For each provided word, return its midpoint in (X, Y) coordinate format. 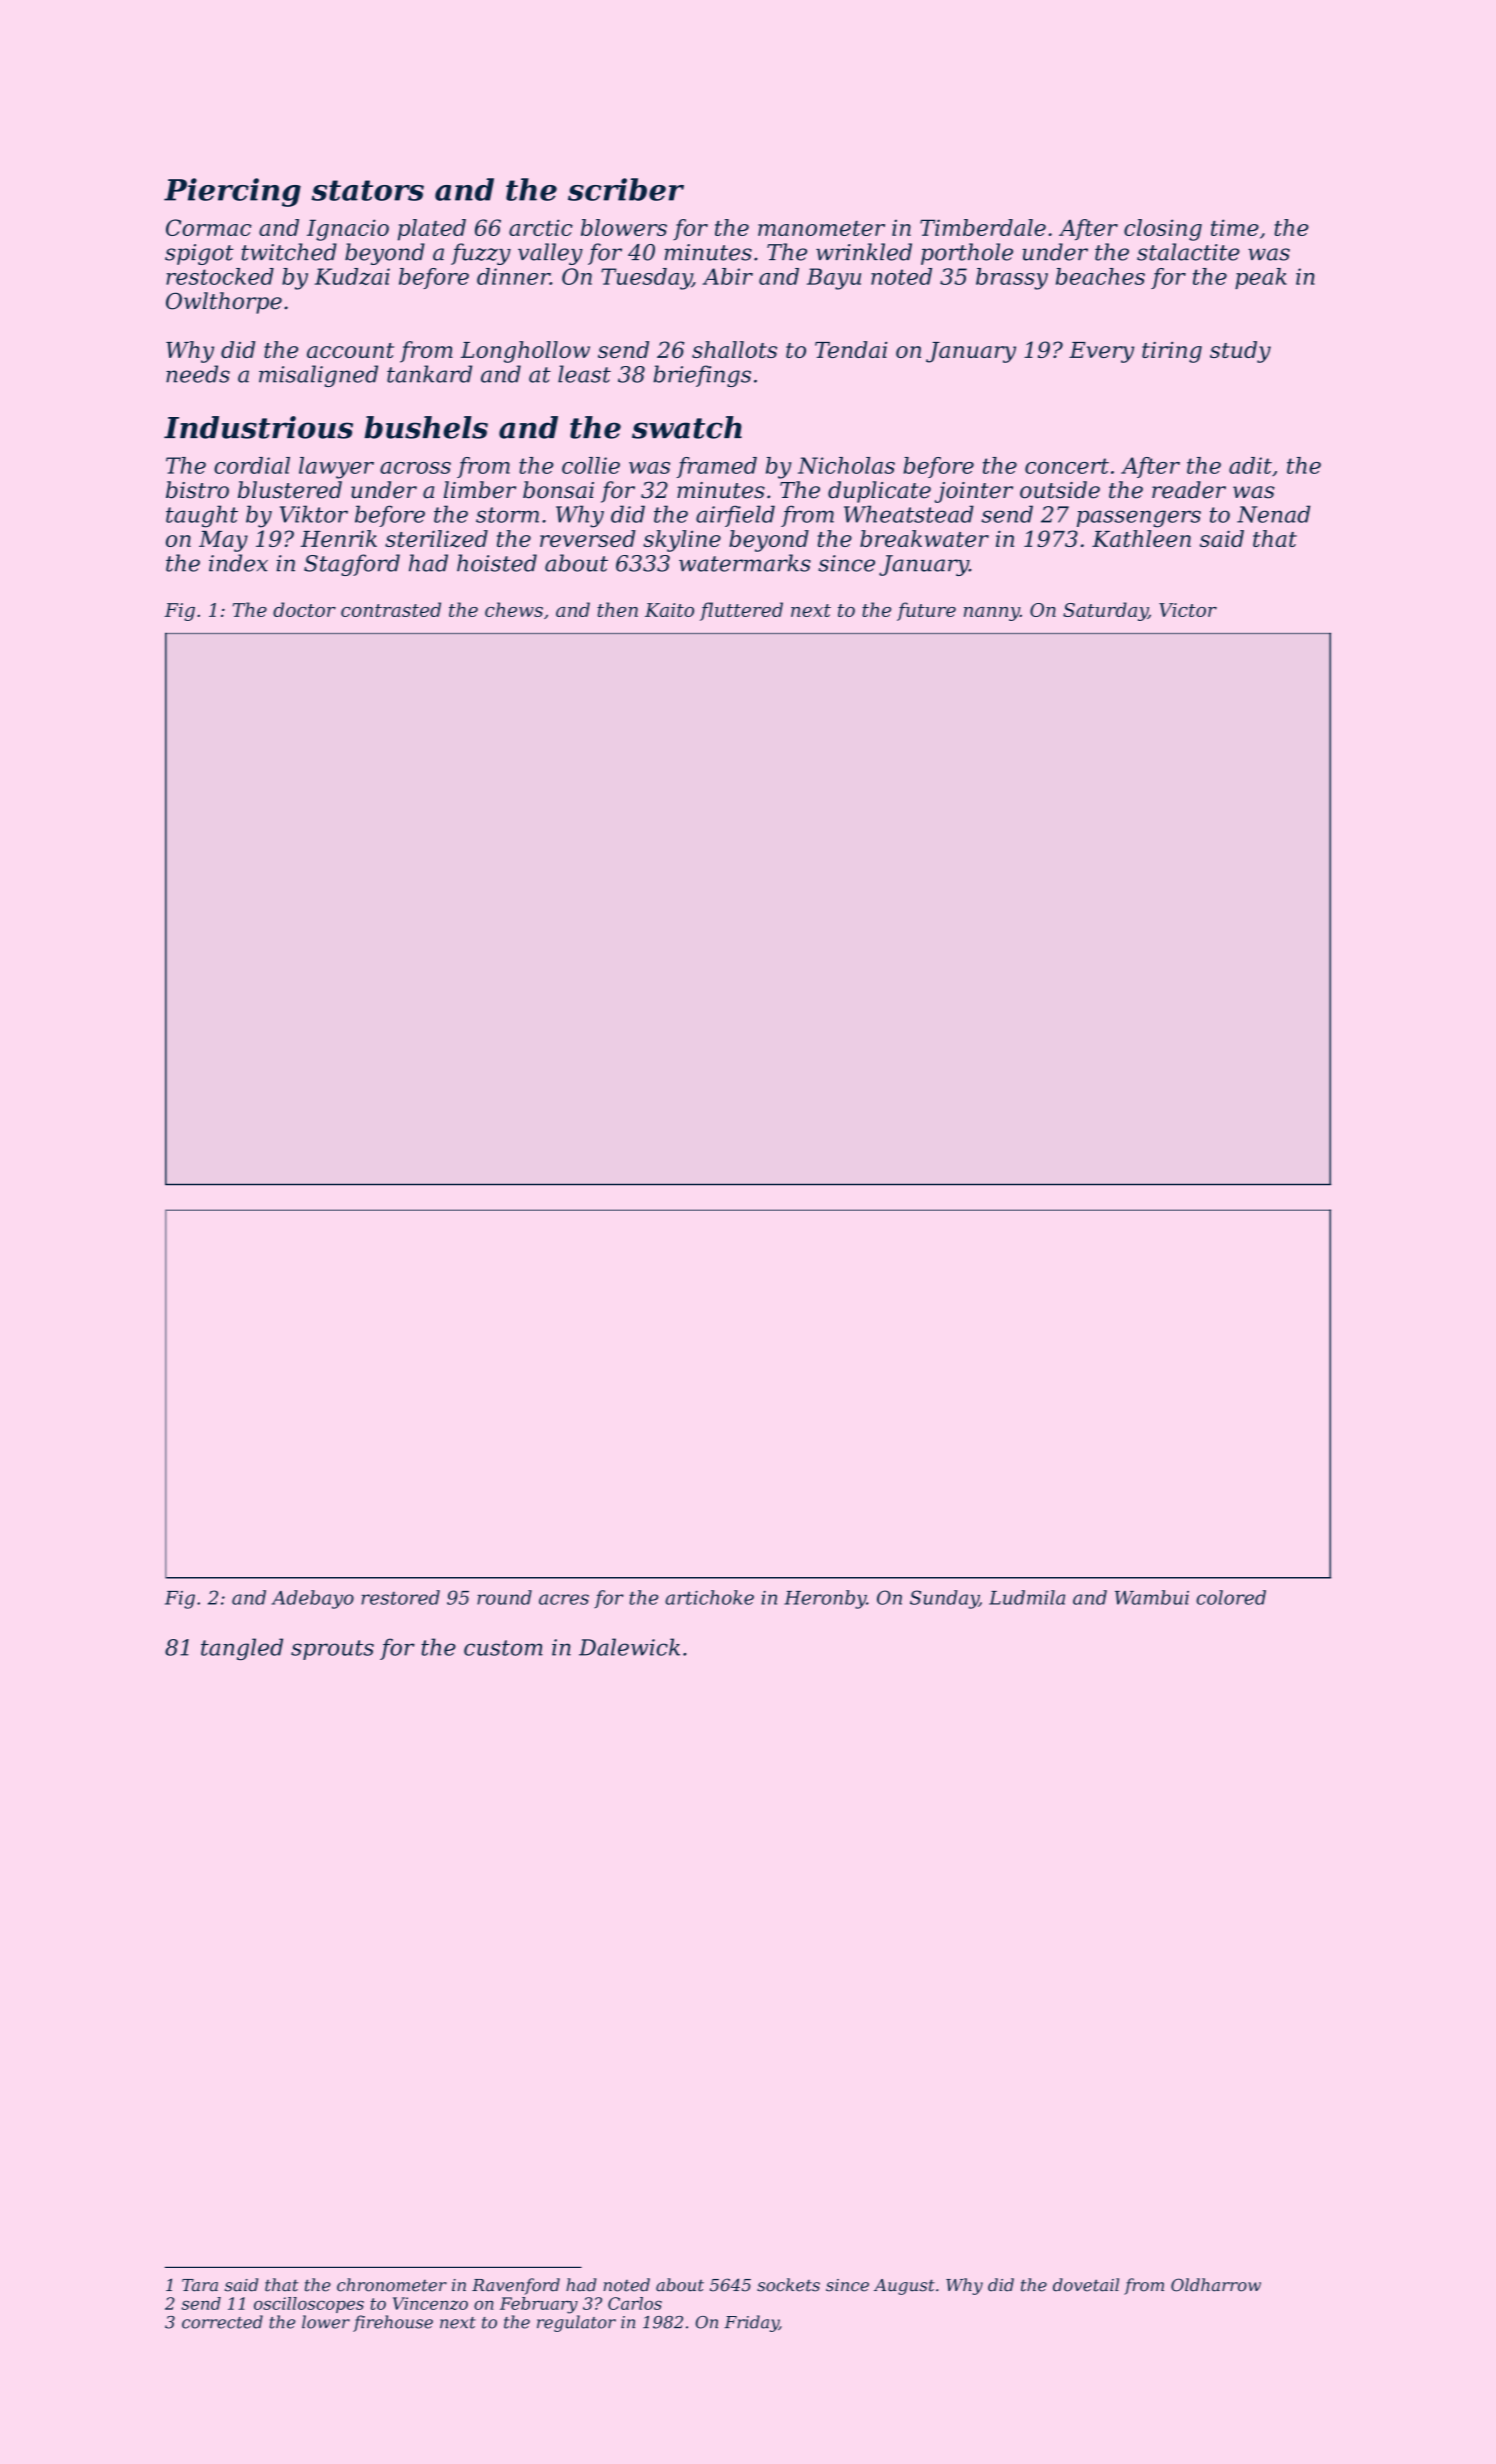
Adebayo (312, 1599)
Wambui (1152, 1597)
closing (1163, 230)
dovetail (1086, 2285)
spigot (199, 254)
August (904, 2287)
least (584, 374)
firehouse (393, 2323)
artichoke (709, 1597)
